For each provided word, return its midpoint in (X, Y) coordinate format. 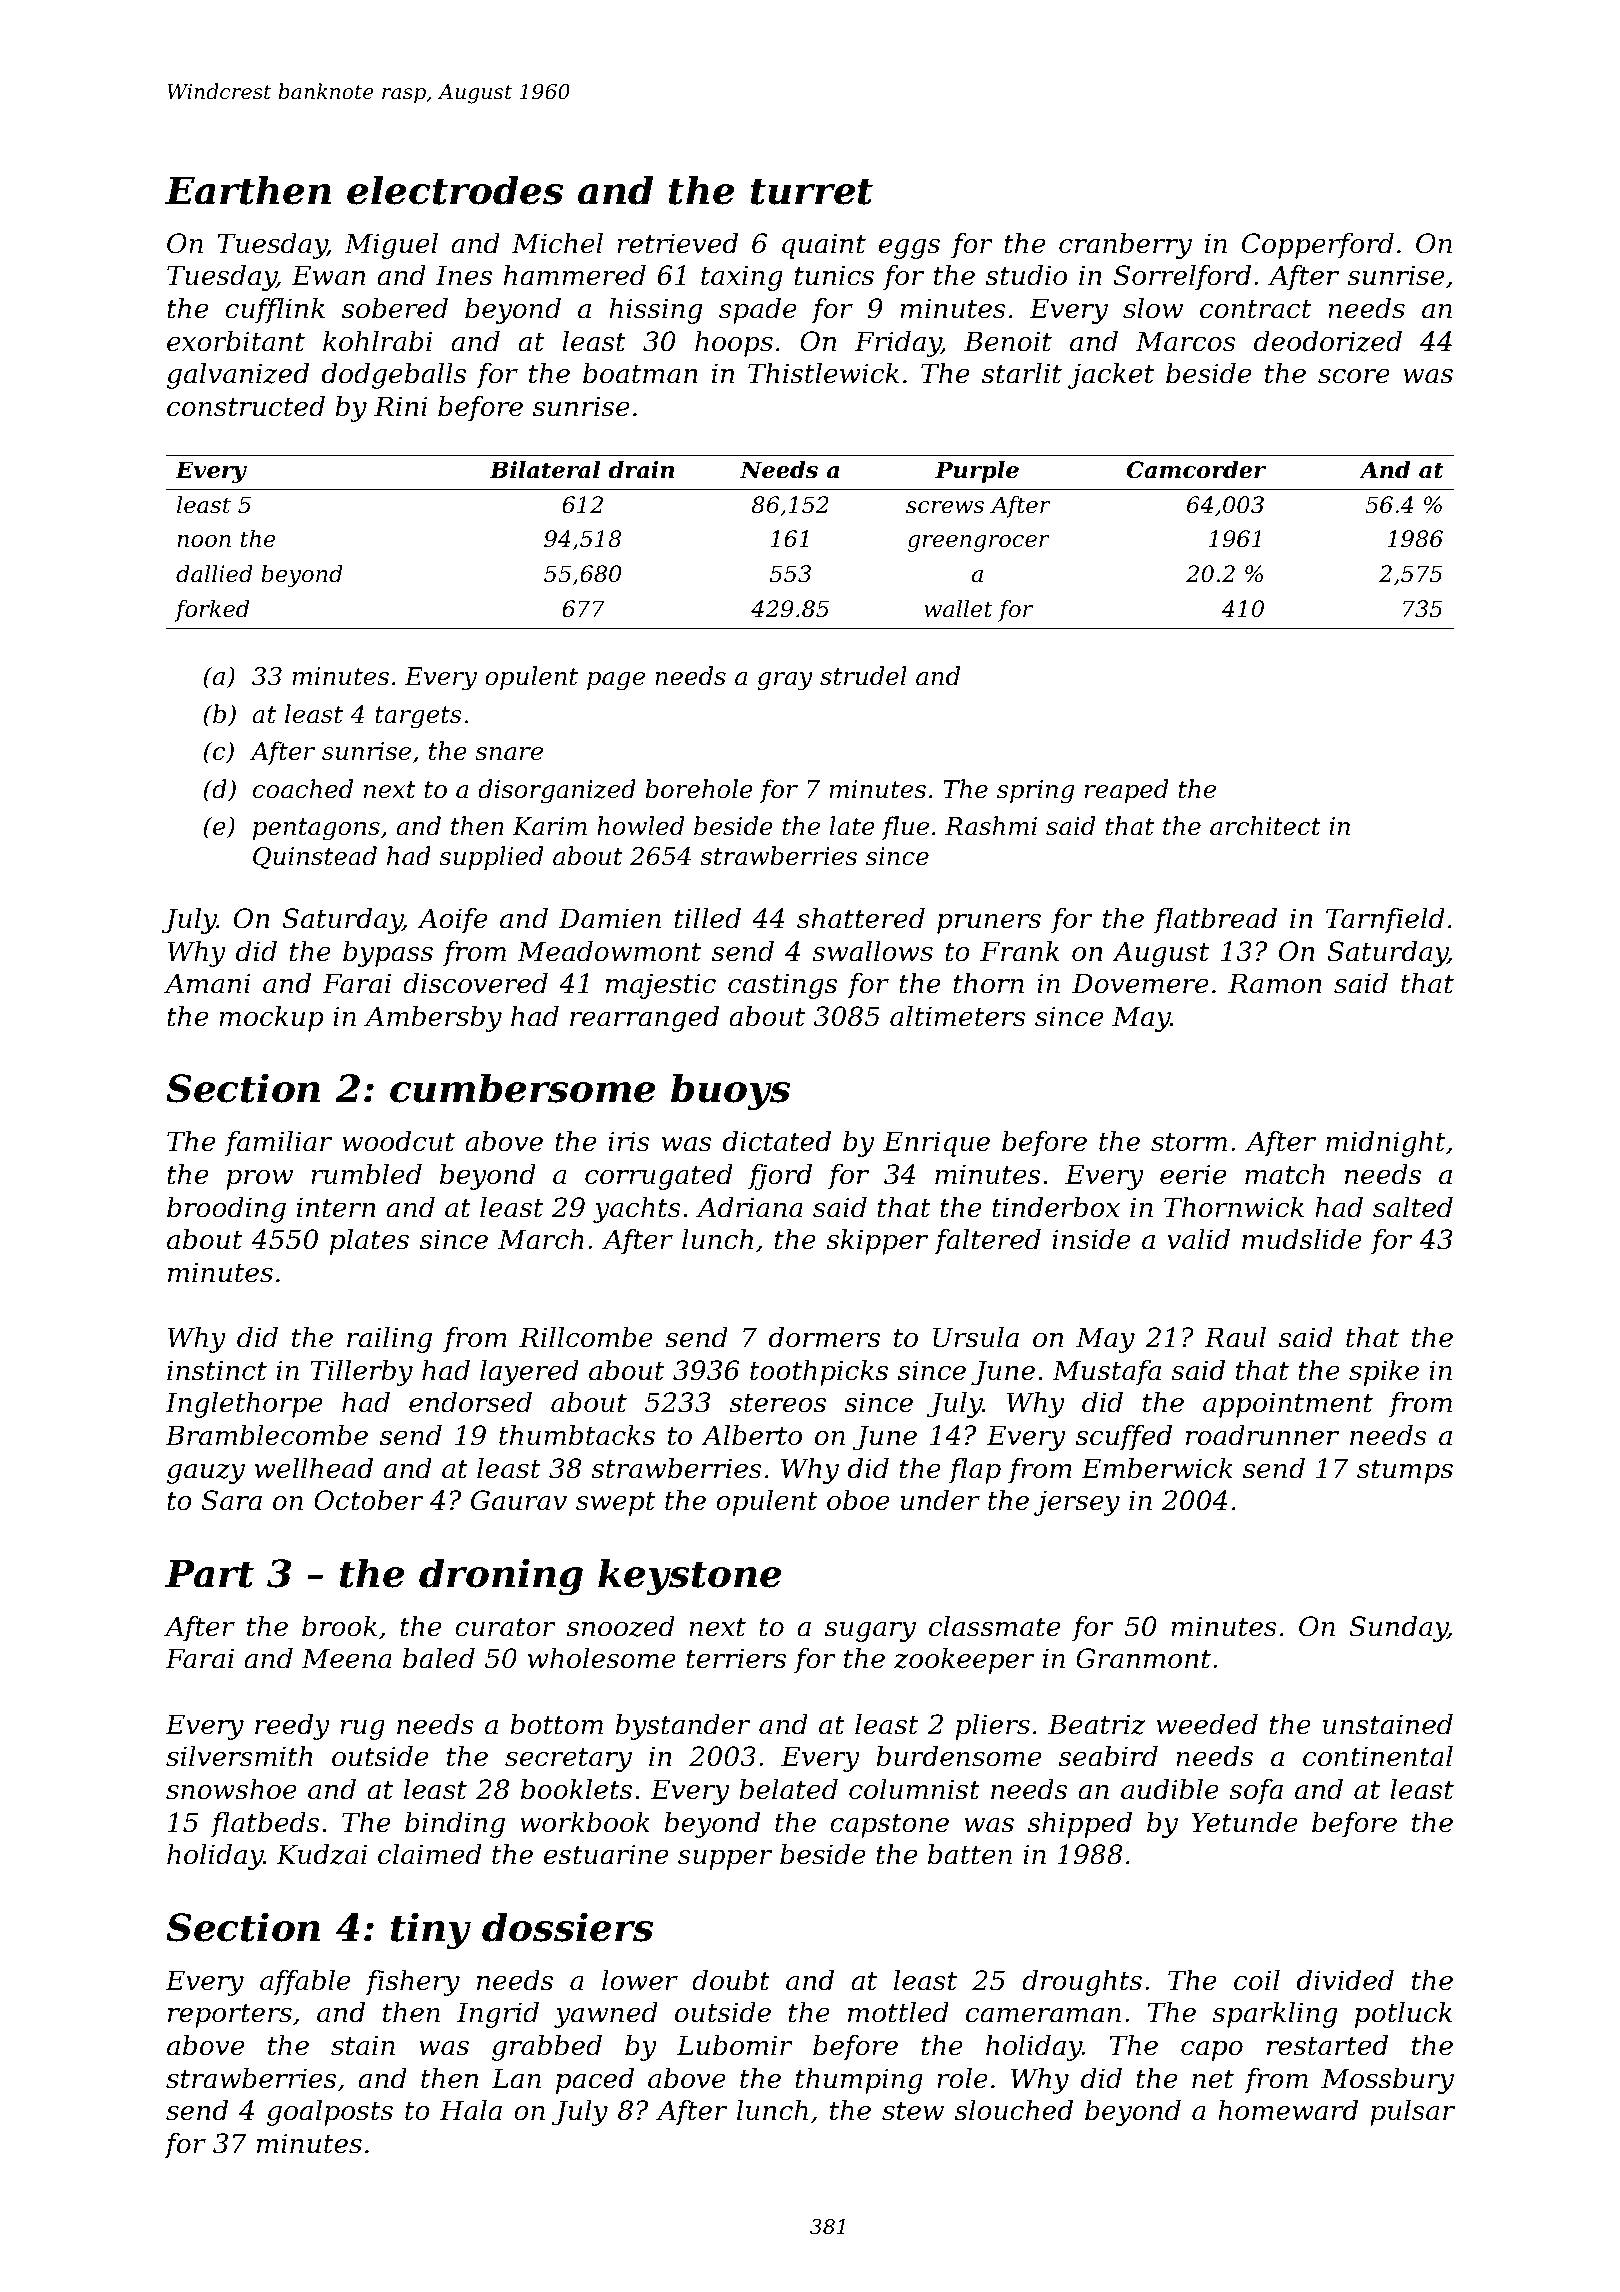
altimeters (958, 1016)
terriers (736, 1658)
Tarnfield (1385, 921)
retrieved (677, 243)
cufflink (275, 311)
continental (1378, 1756)
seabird (1108, 1756)
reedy (292, 1727)
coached (303, 789)
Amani (207, 983)
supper (725, 1860)
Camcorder (1196, 470)
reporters (230, 2016)
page (616, 681)
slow (1153, 308)
